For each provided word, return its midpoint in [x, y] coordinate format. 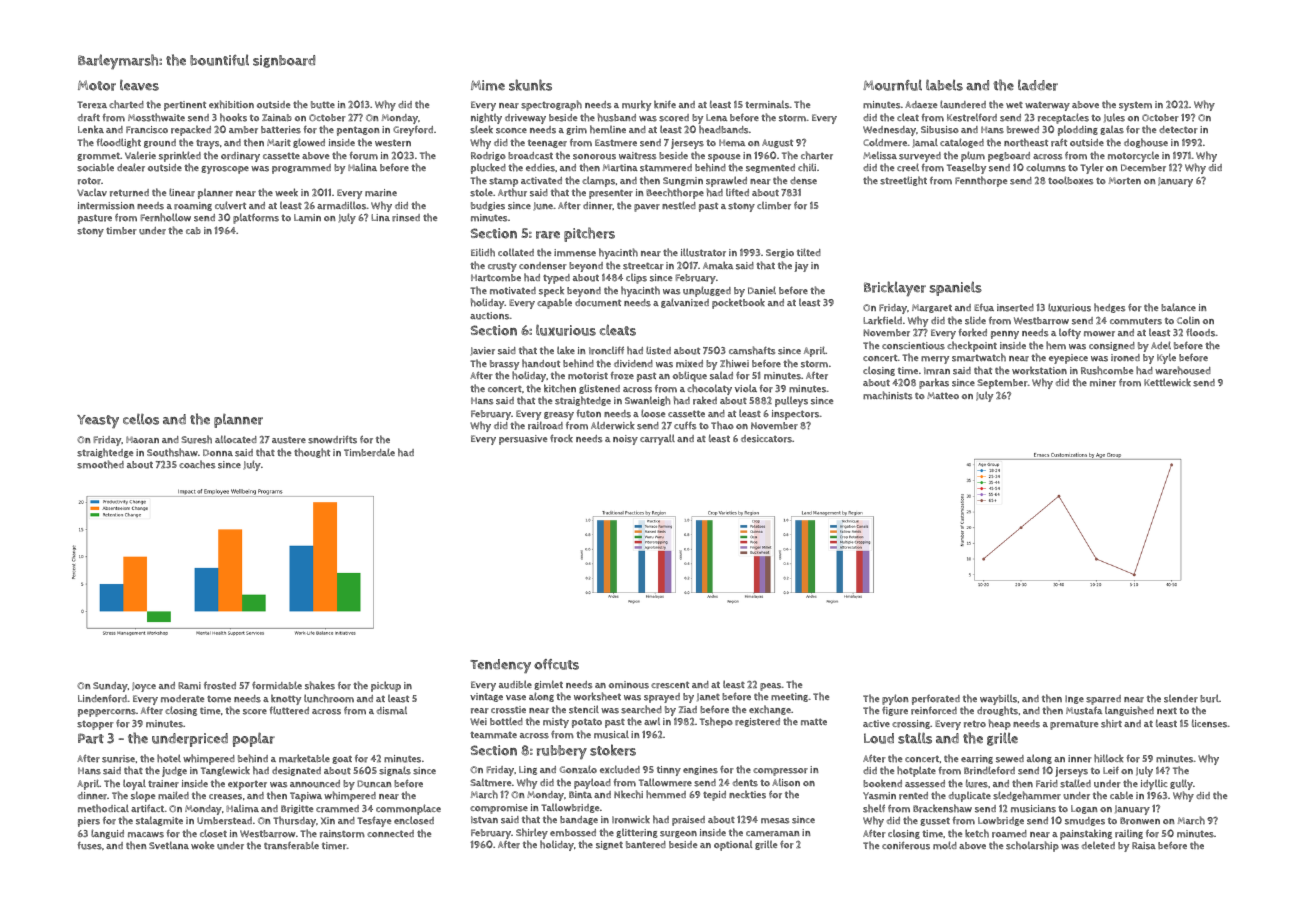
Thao [722, 425]
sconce [511, 131]
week [286, 192]
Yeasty [98, 421]
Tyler [1092, 169]
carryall [657, 439]
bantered [646, 845]
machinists [887, 395]
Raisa [1144, 846]
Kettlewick [1167, 382]
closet [213, 833]
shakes [320, 685]
